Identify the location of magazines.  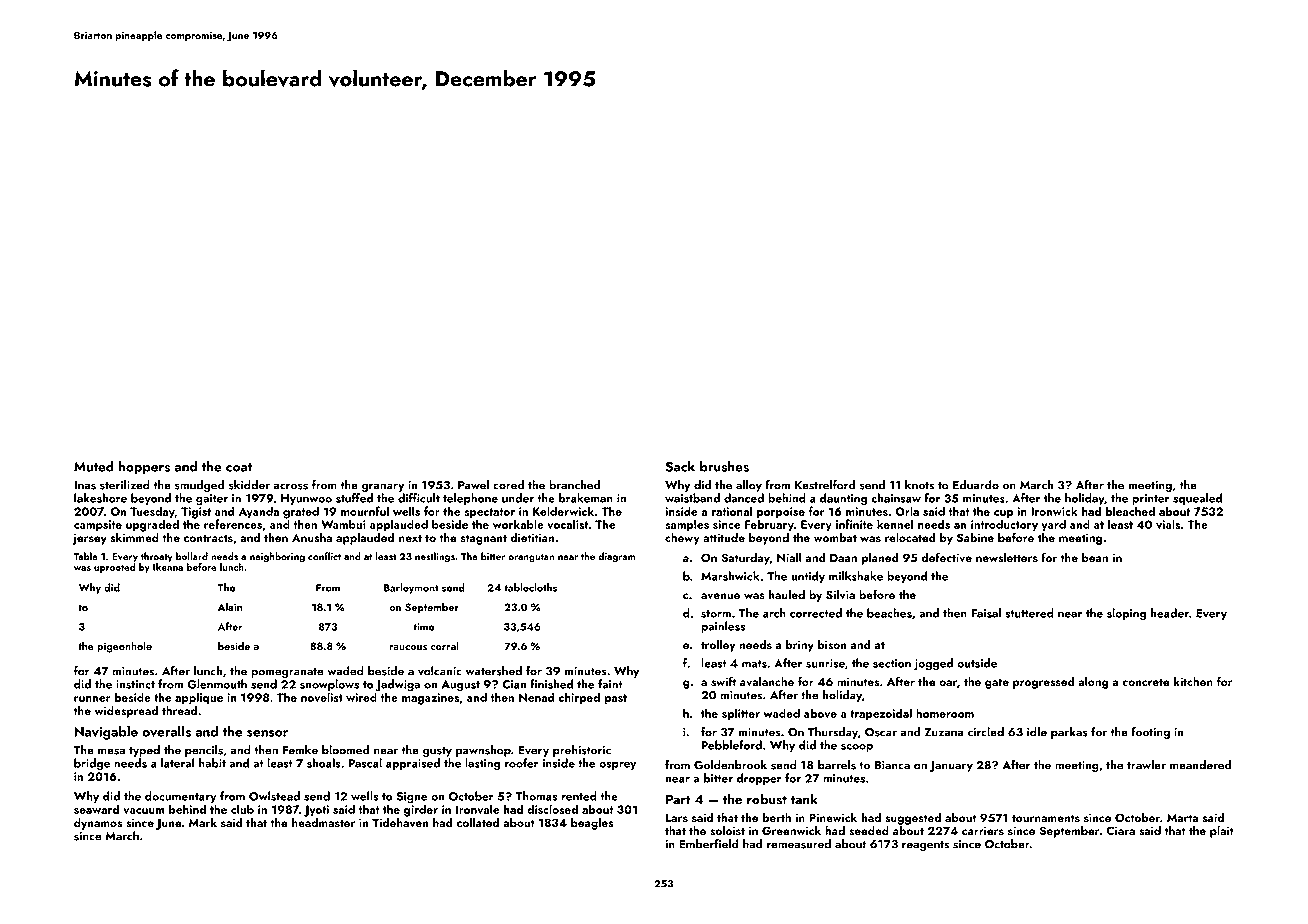
(430, 699).
